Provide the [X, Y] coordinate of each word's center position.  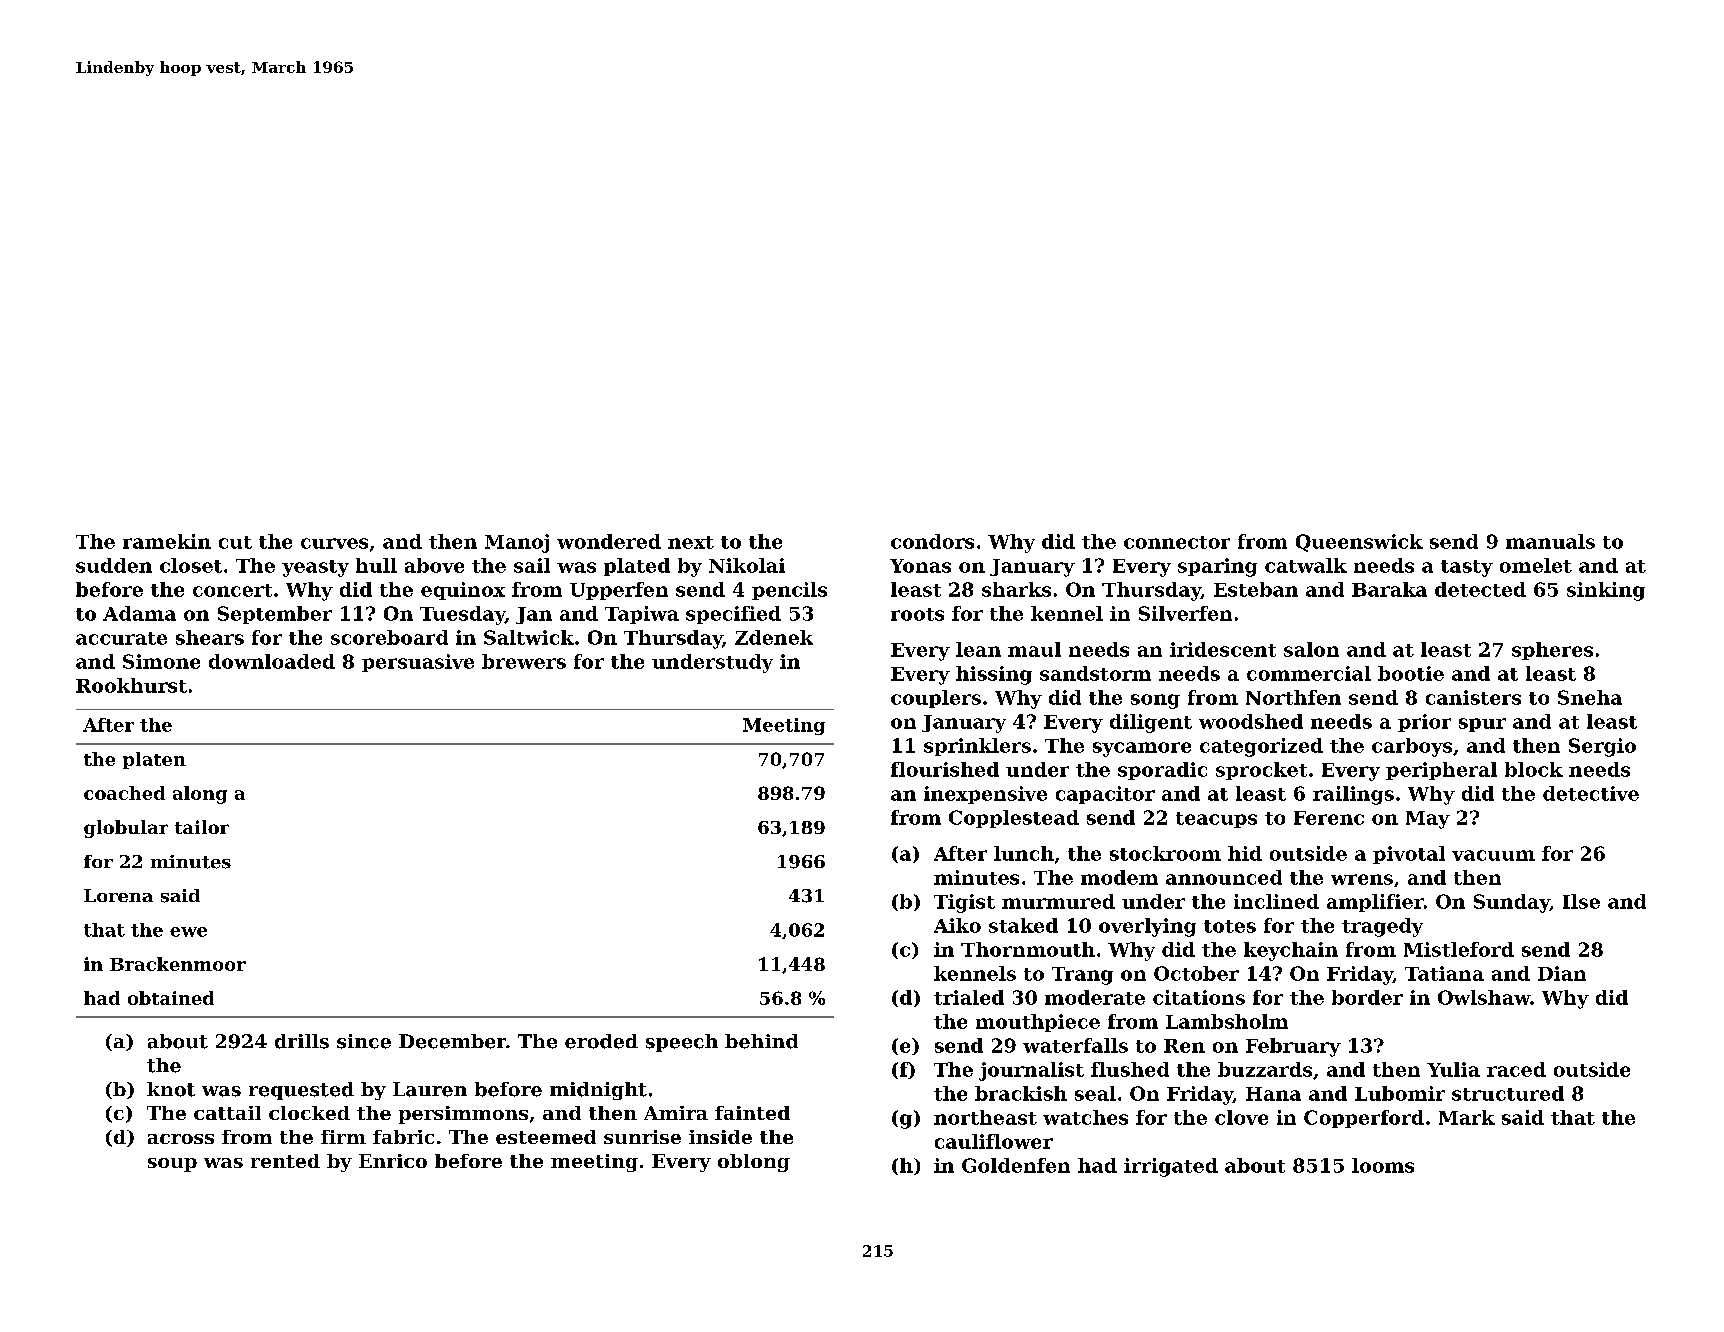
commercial [1309, 673]
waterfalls [1075, 1045]
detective [1591, 793]
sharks [1016, 589]
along [200, 795]
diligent [1151, 723]
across [181, 1139]
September [275, 615]
